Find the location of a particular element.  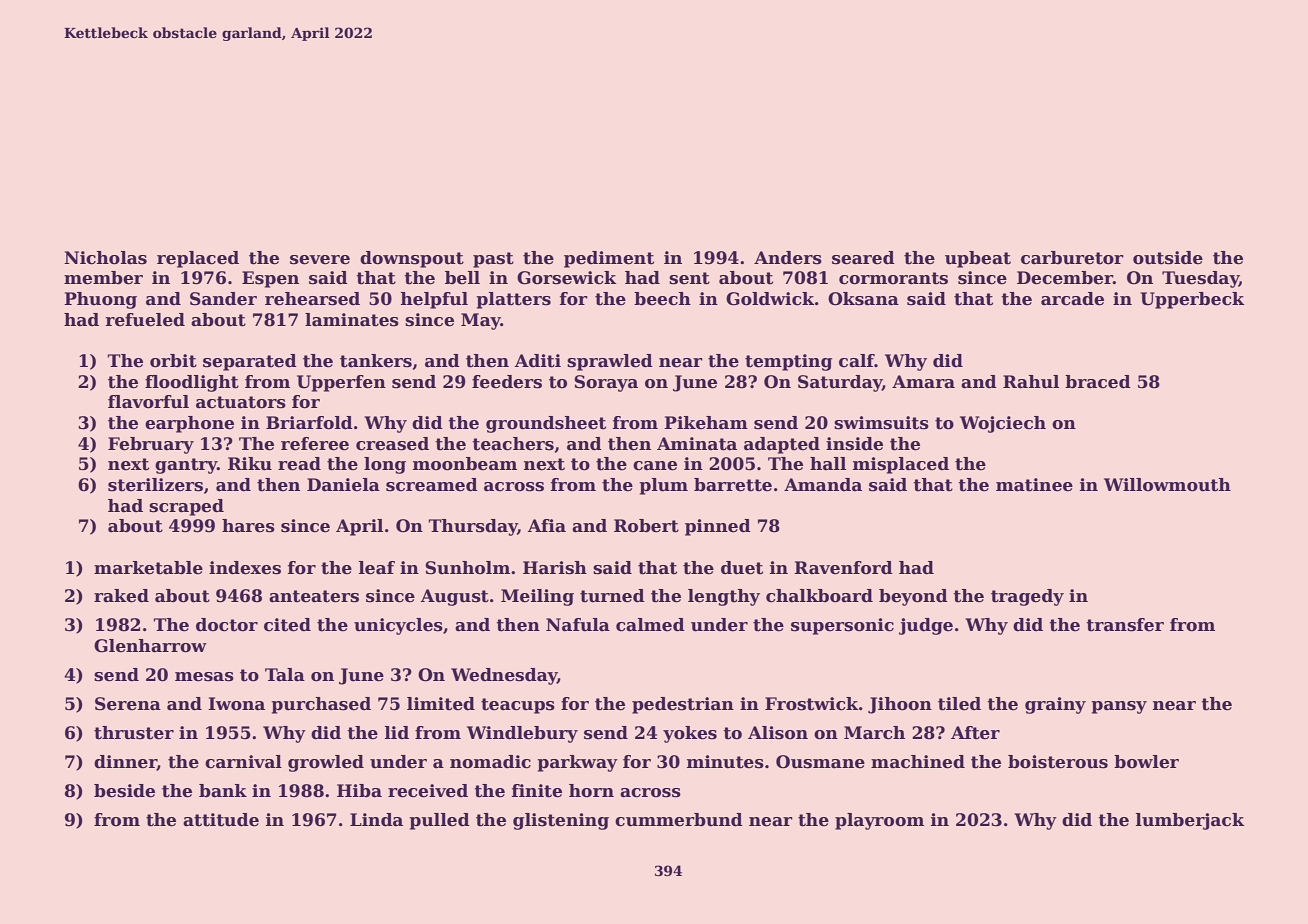

beside is located at coordinates (124, 791).
